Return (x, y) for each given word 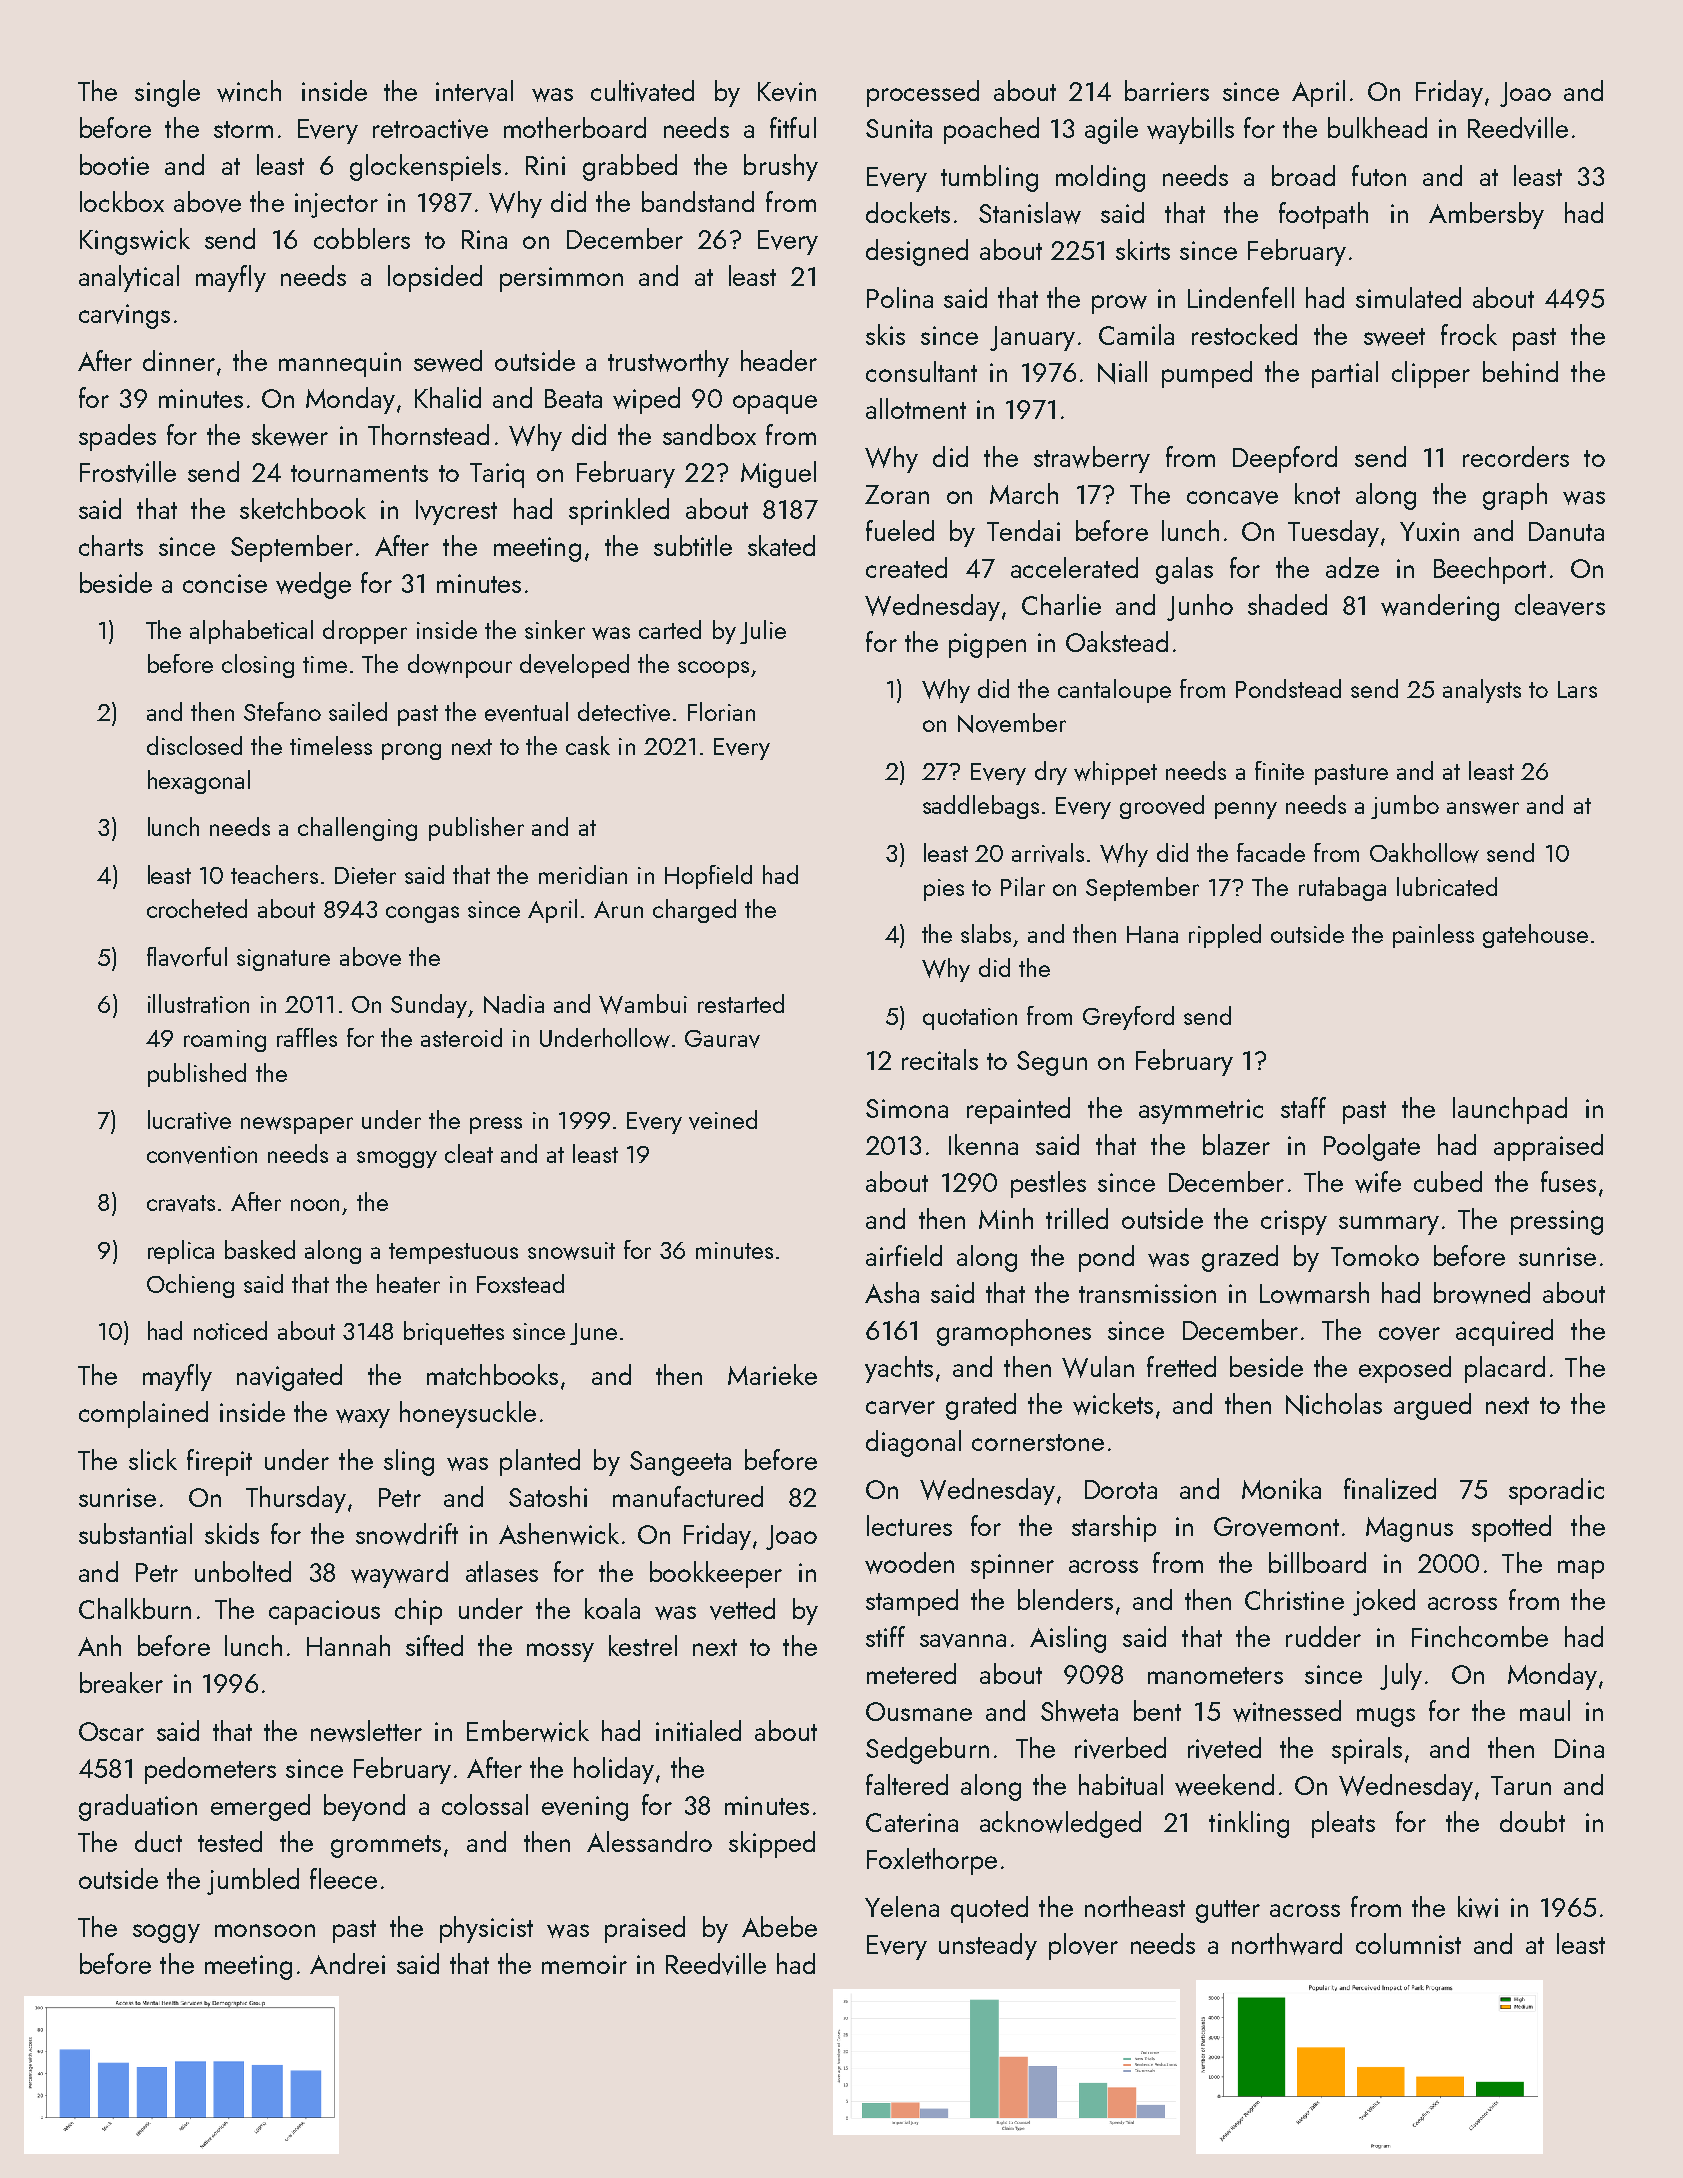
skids (232, 1533)
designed (917, 252)
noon (315, 1205)
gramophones (1014, 1332)
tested (230, 1841)
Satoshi (548, 1496)
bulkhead (1377, 127)
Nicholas (1334, 1404)
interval (474, 91)
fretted (1181, 1366)
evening (585, 1808)
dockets (908, 212)
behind (1520, 371)
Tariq (497, 475)
